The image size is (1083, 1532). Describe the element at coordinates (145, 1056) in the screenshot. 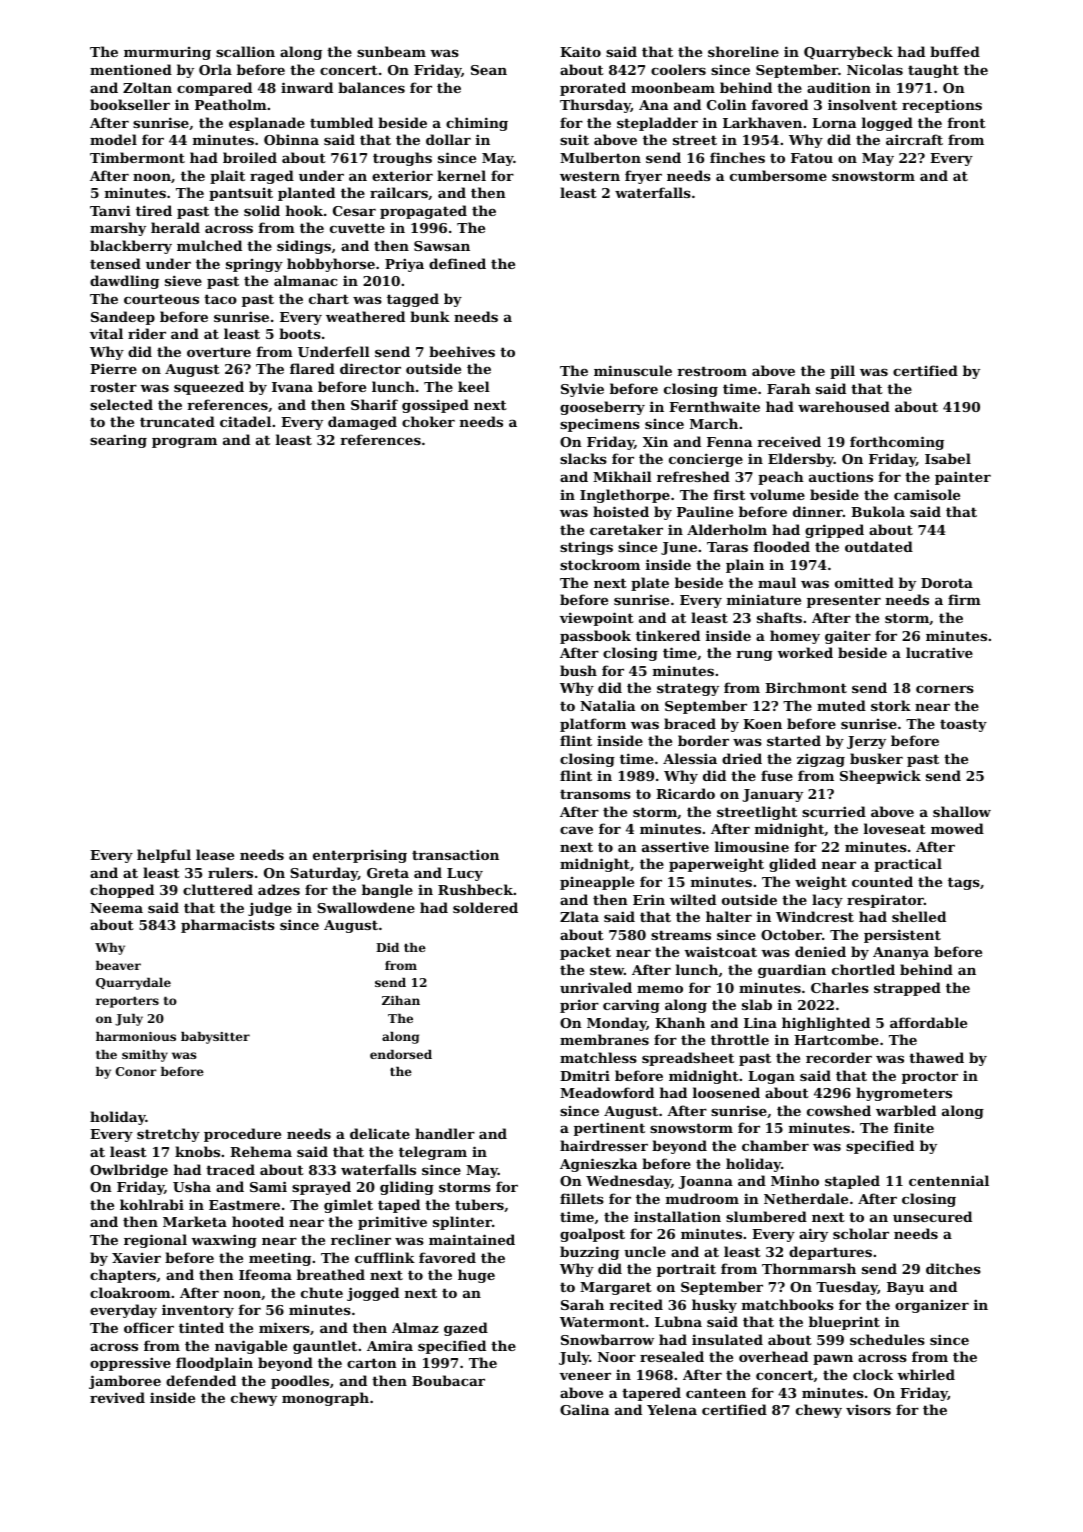

I see `smithy` at that location.
